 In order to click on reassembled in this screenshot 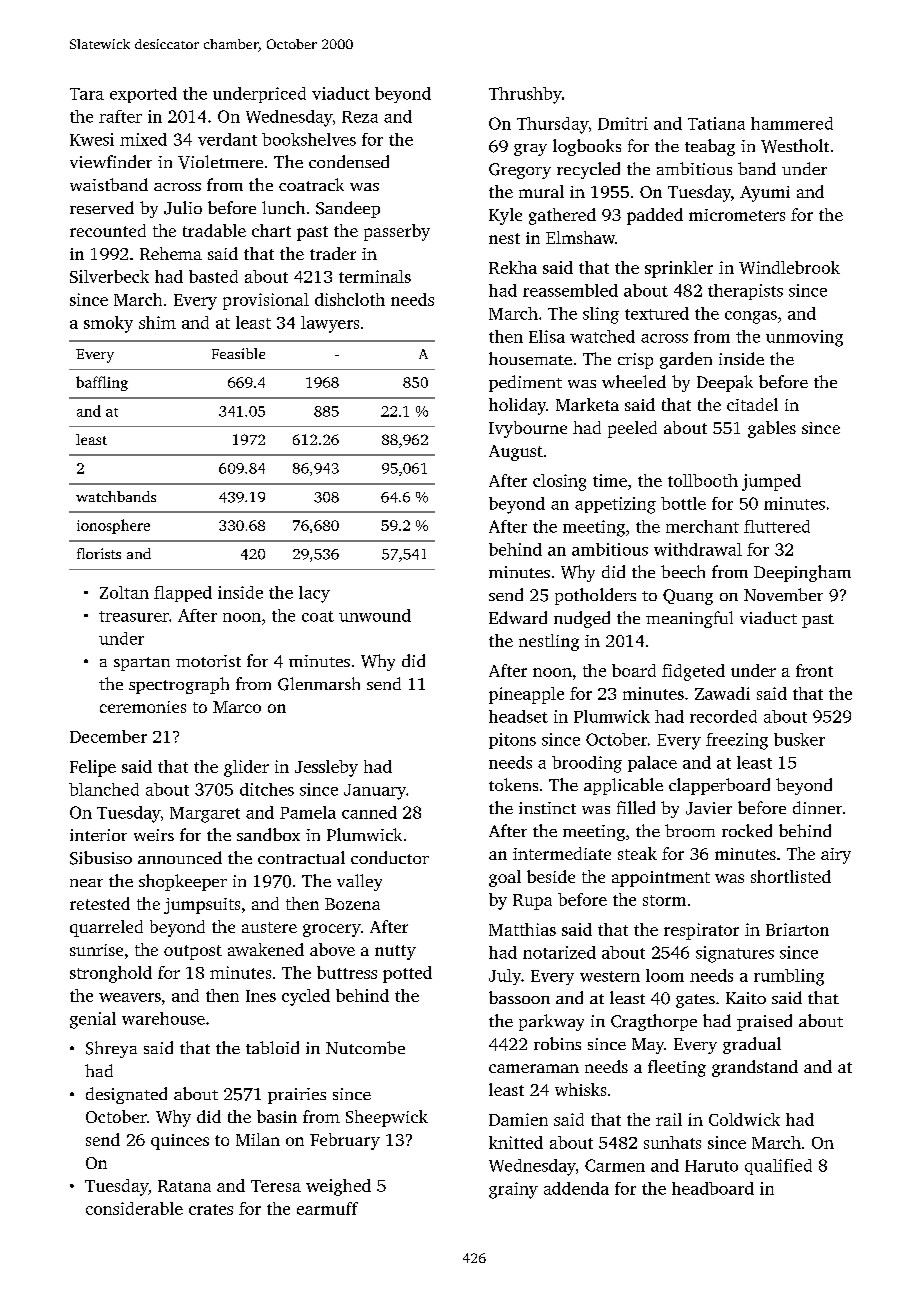, I will do `click(570, 290)`.
